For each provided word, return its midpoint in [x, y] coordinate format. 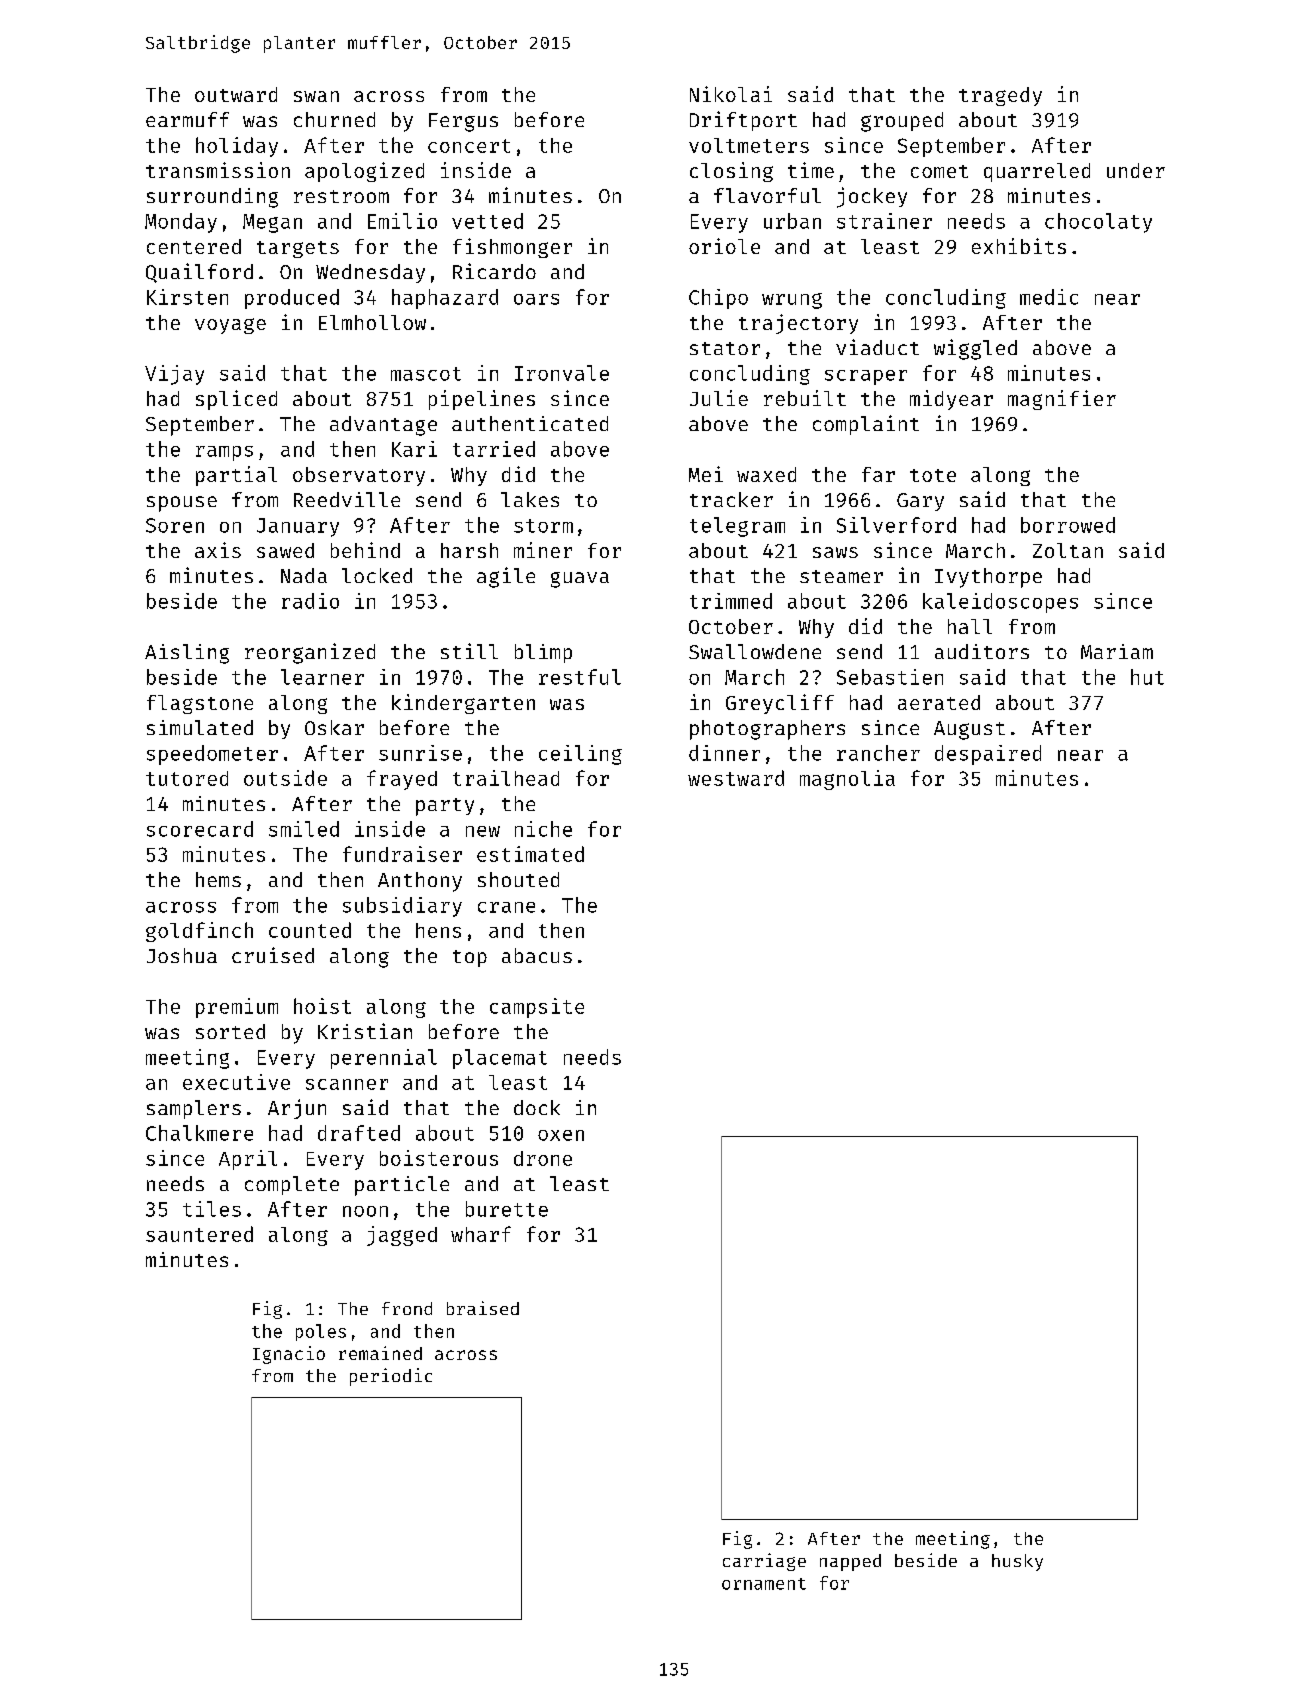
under [1136, 170]
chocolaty [1098, 223]
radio [310, 601]
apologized [364, 172]
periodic [391, 1377]
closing [731, 172]
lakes [530, 499]
